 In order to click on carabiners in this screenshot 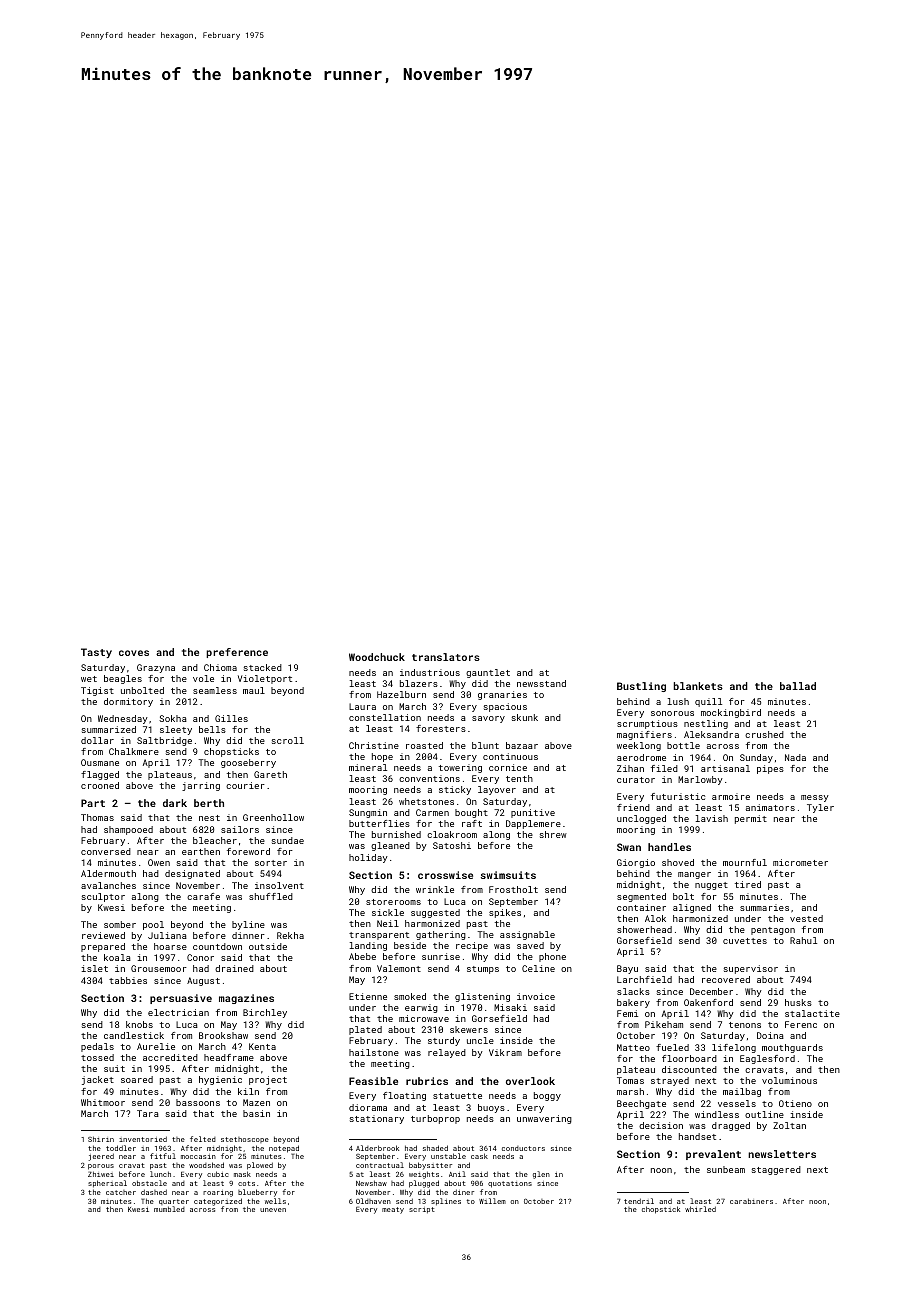, I will do `click(751, 1201)`.
